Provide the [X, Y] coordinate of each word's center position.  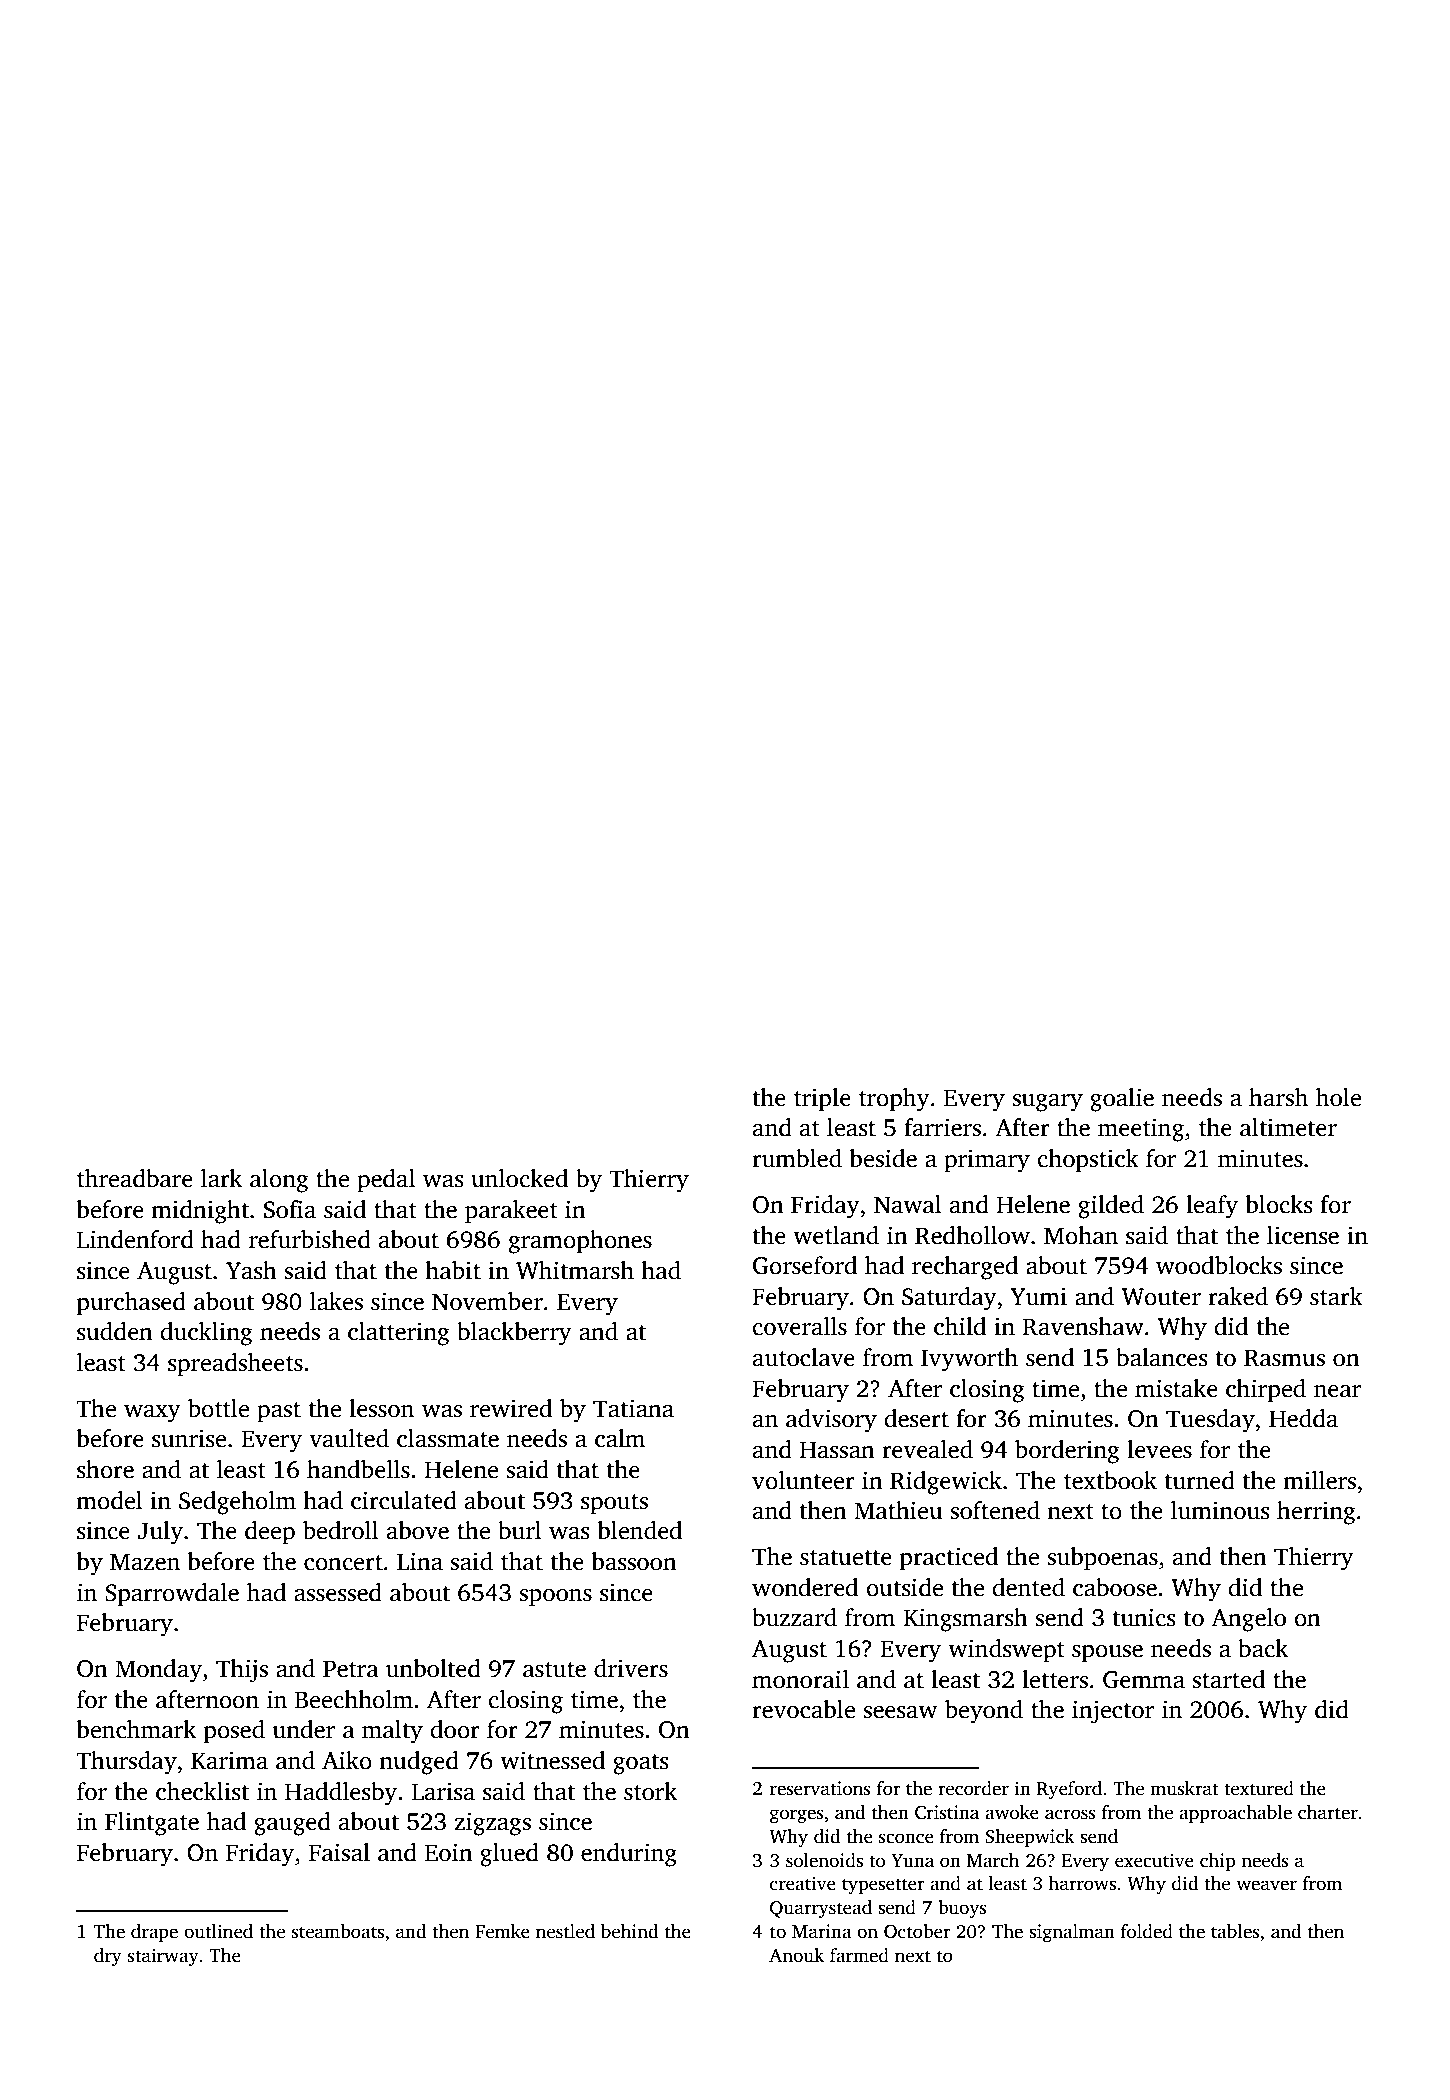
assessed [338, 1592]
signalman [1072, 1933]
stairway [163, 1957]
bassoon [634, 1561]
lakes [336, 1301]
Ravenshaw [1083, 1326]
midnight [200, 1212]
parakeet [511, 1212]
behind [630, 1931]
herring [1316, 1513]
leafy [1212, 1207]
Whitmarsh [575, 1270]
